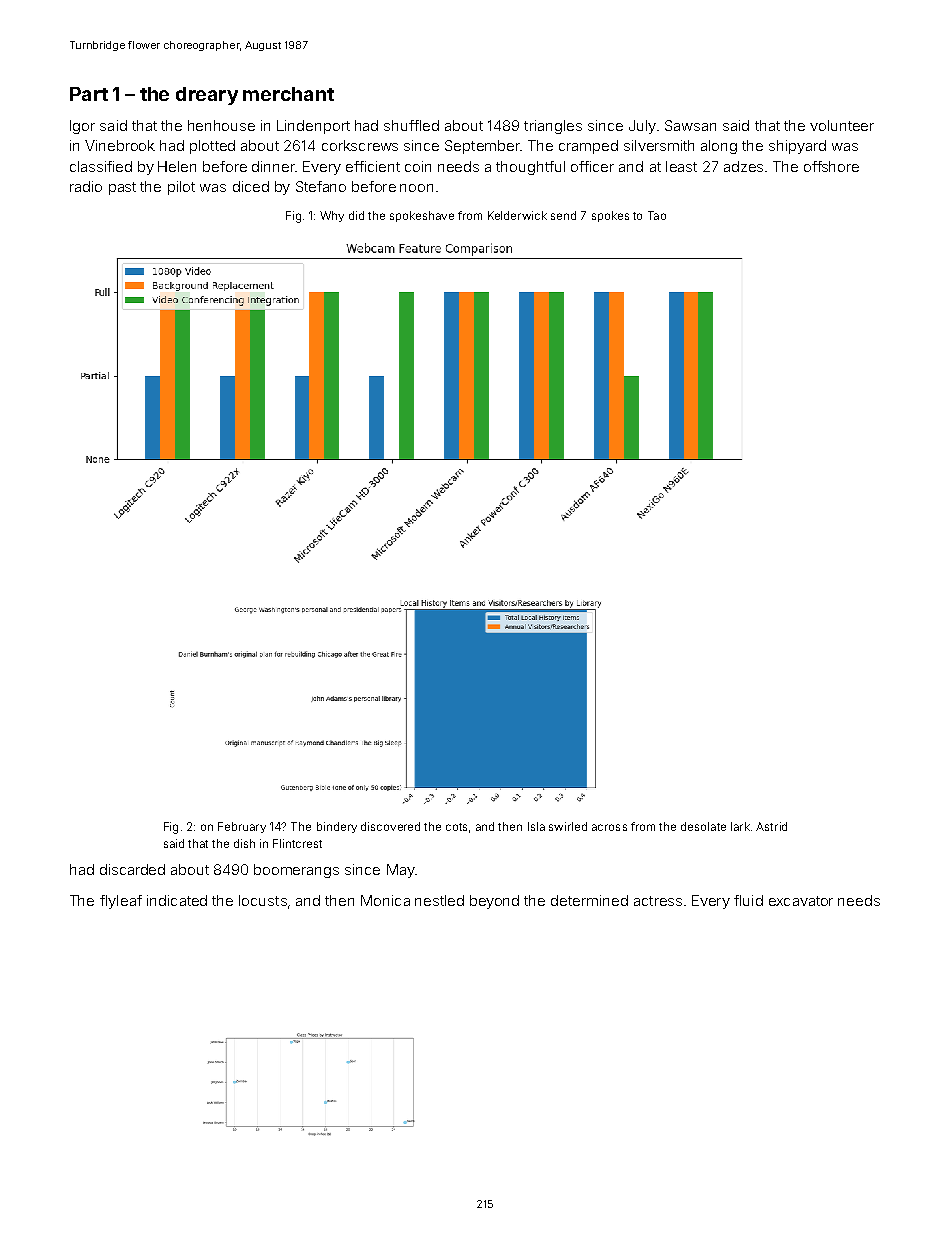  Describe the element at coordinates (132, 869) in the image. I see `discarded` at that location.
